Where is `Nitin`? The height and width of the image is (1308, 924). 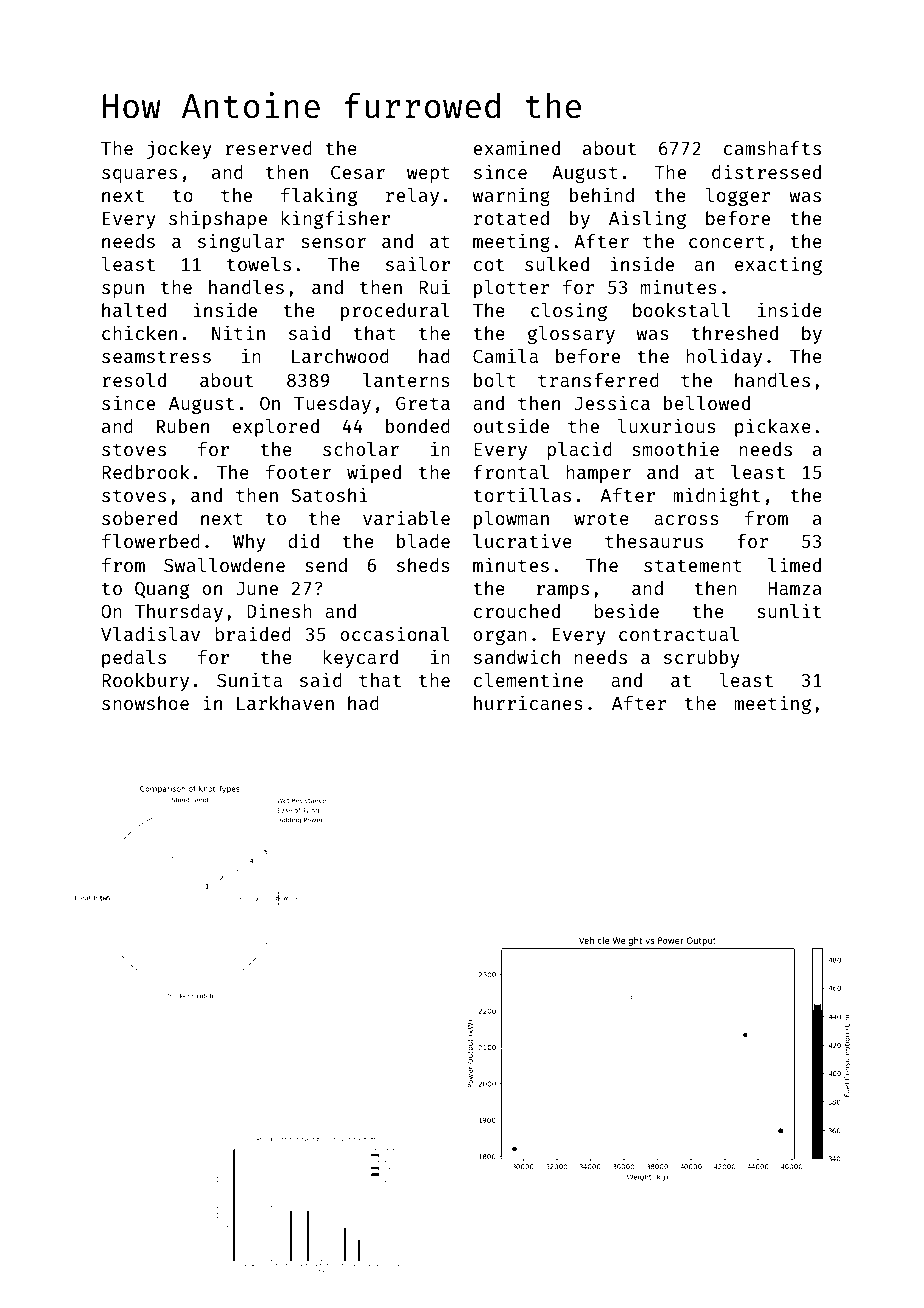 Nitin is located at coordinates (238, 332).
